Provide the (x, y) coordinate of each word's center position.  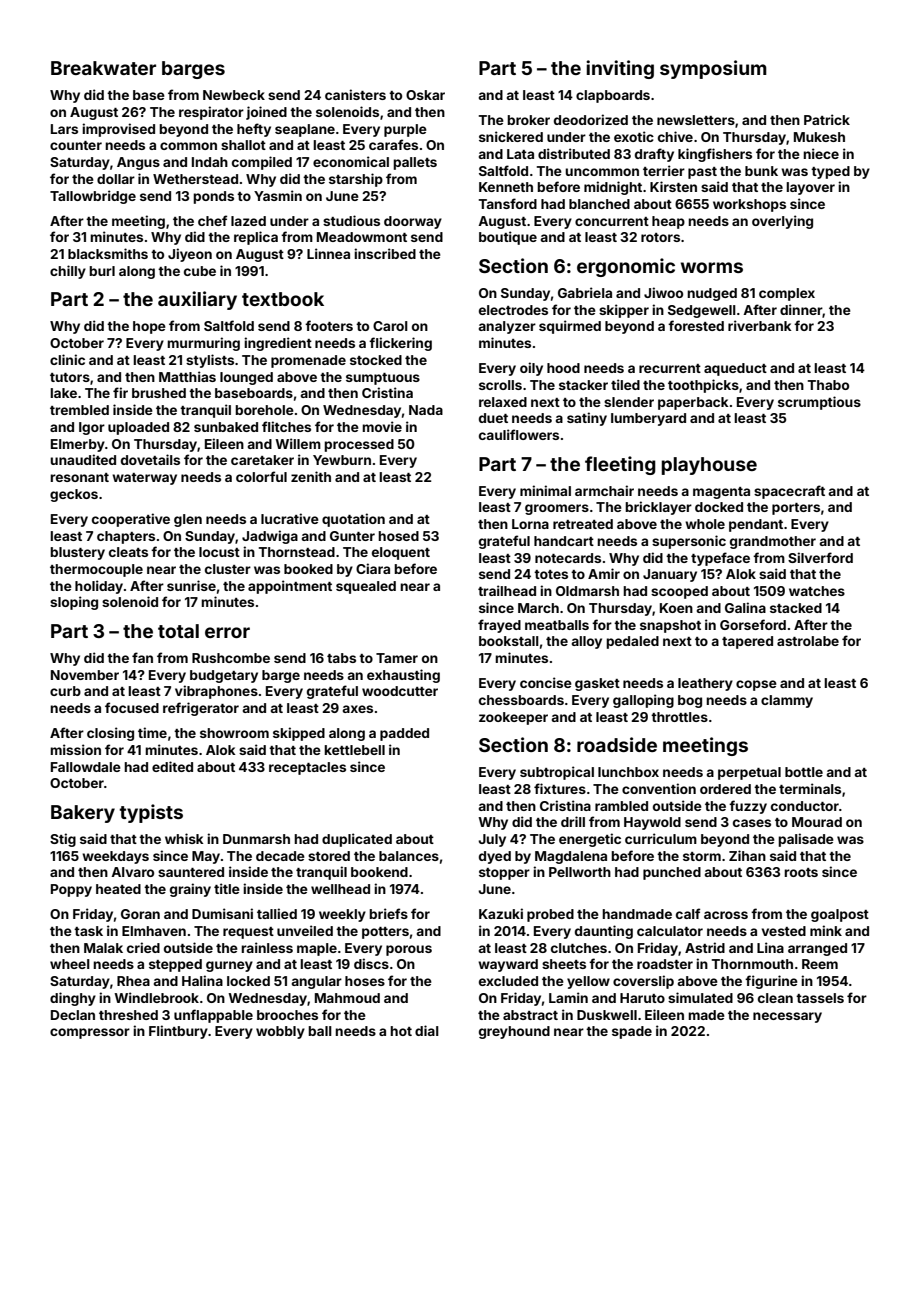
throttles (679, 717)
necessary (787, 1017)
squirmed (570, 327)
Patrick (827, 119)
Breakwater (103, 68)
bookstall (509, 641)
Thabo (828, 385)
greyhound (514, 1032)
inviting (620, 69)
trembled (79, 410)
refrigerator (201, 709)
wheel (70, 964)
